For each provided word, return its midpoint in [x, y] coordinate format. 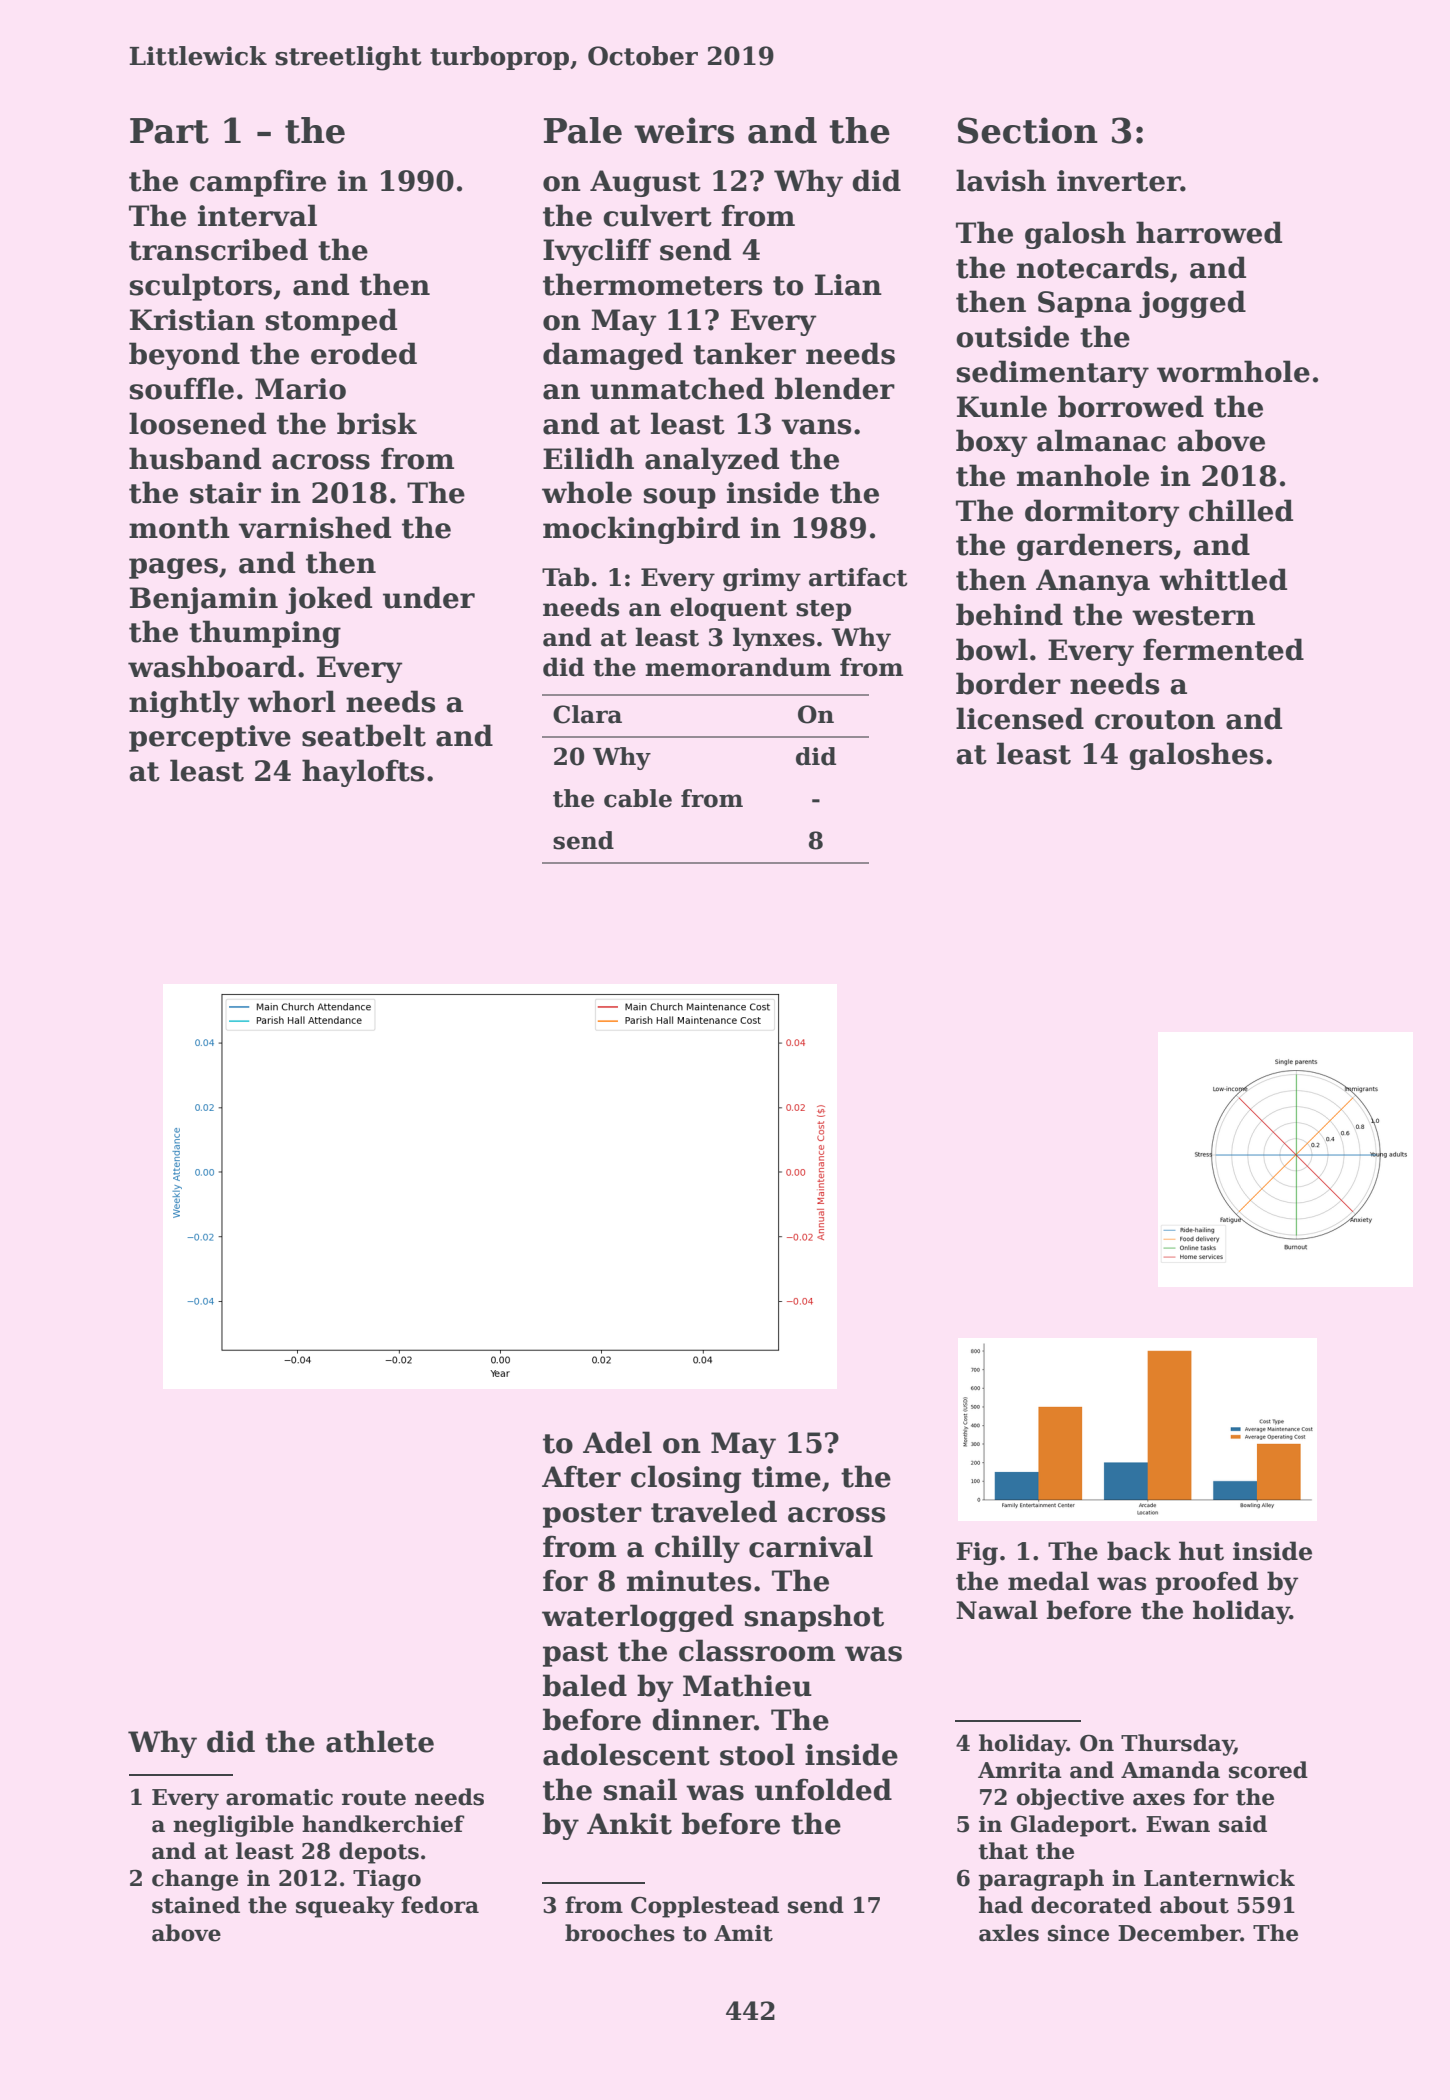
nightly [184, 704]
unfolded [823, 1789]
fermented [1223, 649]
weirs [684, 130]
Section [1028, 130]
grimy [762, 579]
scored [1268, 1770]
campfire [258, 183]
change [195, 1880]
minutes [689, 1581]
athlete [380, 1741]
